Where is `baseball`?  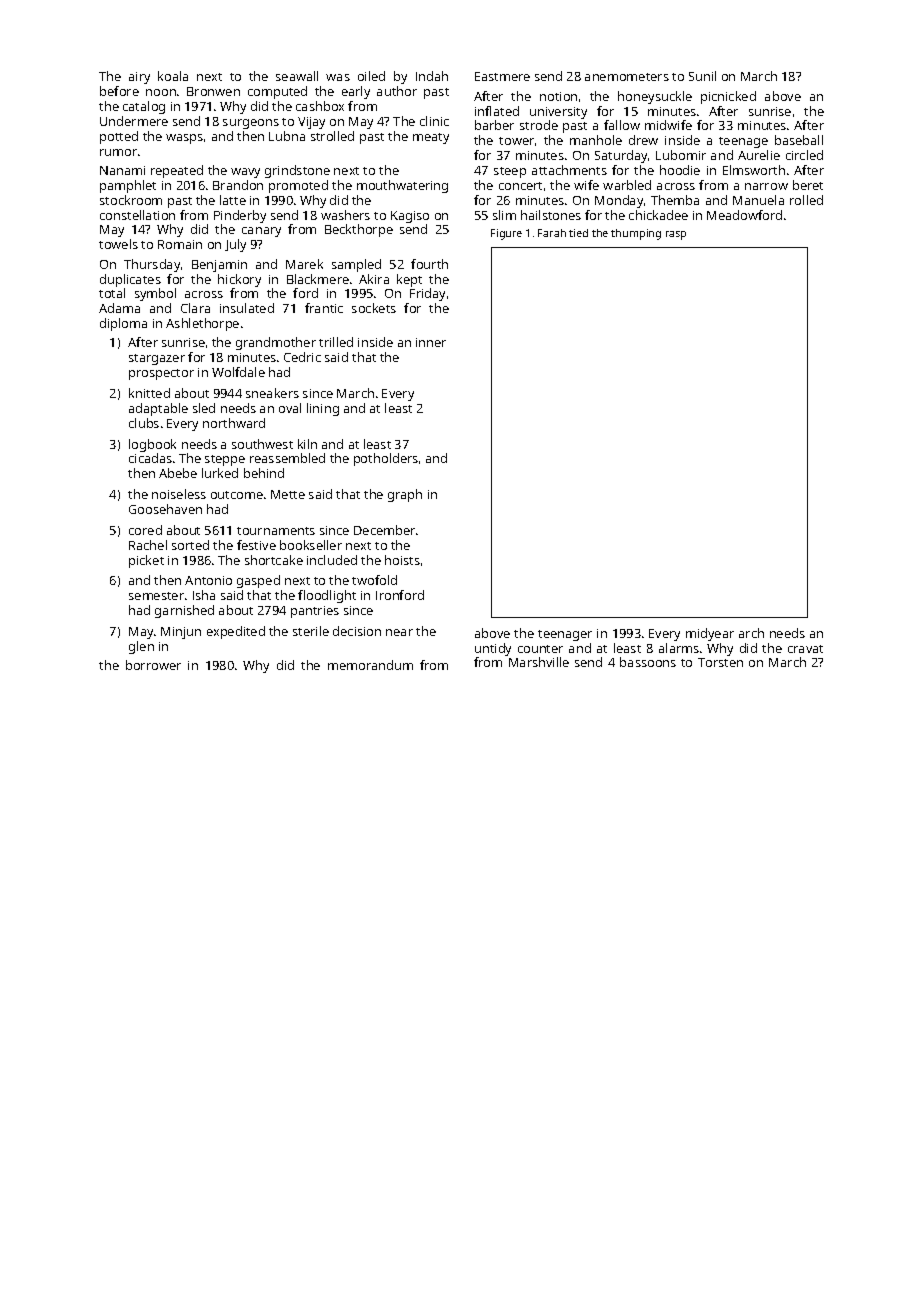
baseball is located at coordinates (799, 140).
